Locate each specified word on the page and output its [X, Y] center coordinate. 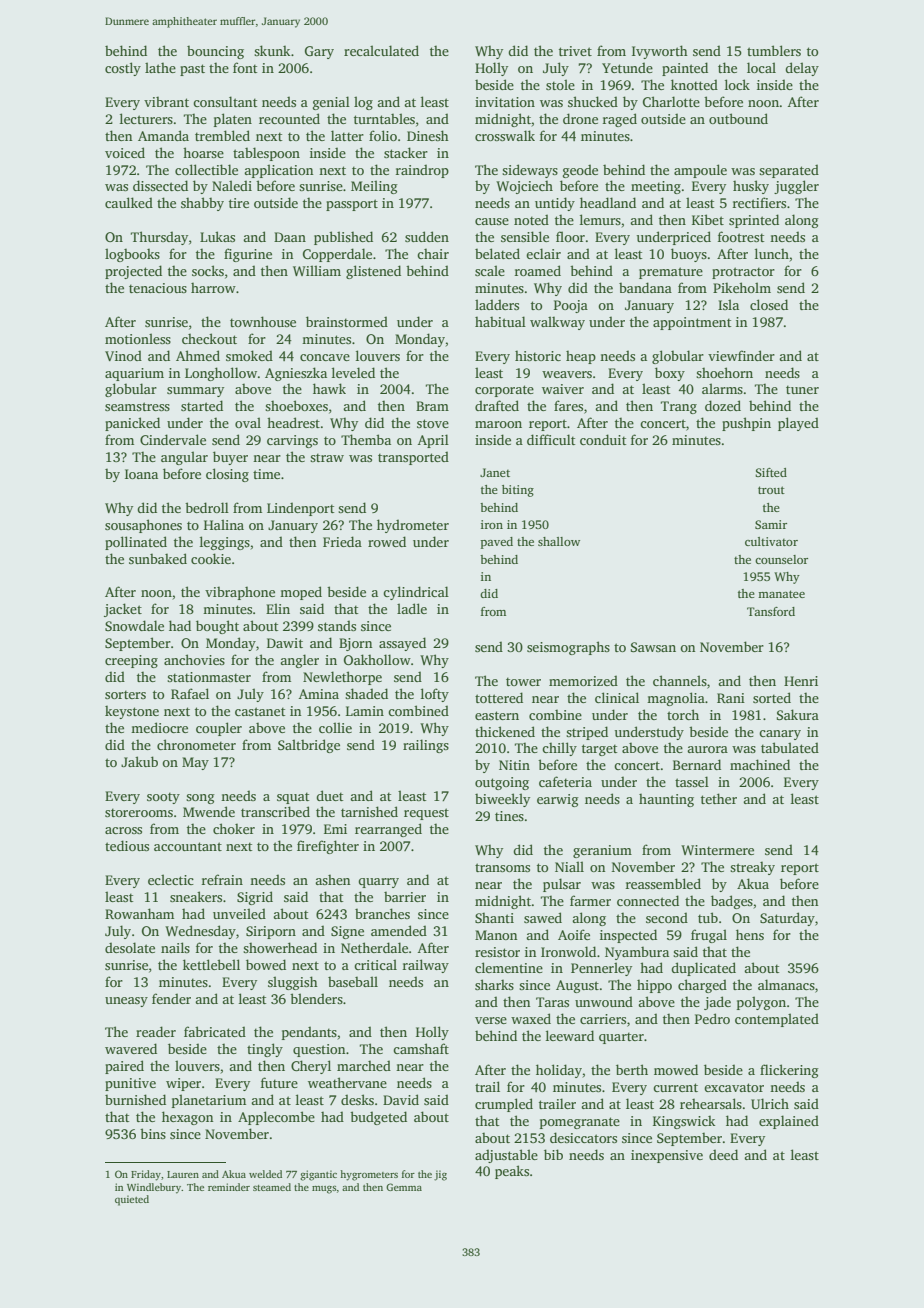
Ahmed [198, 355]
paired [124, 1067]
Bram [432, 406]
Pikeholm [742, 287]
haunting [666, 800]
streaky [752, 868]
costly [123, 69]
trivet [575, 51]
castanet [260, 711]
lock [737, 84]
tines [509, 816]
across [123, 830]
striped [587, 733]
